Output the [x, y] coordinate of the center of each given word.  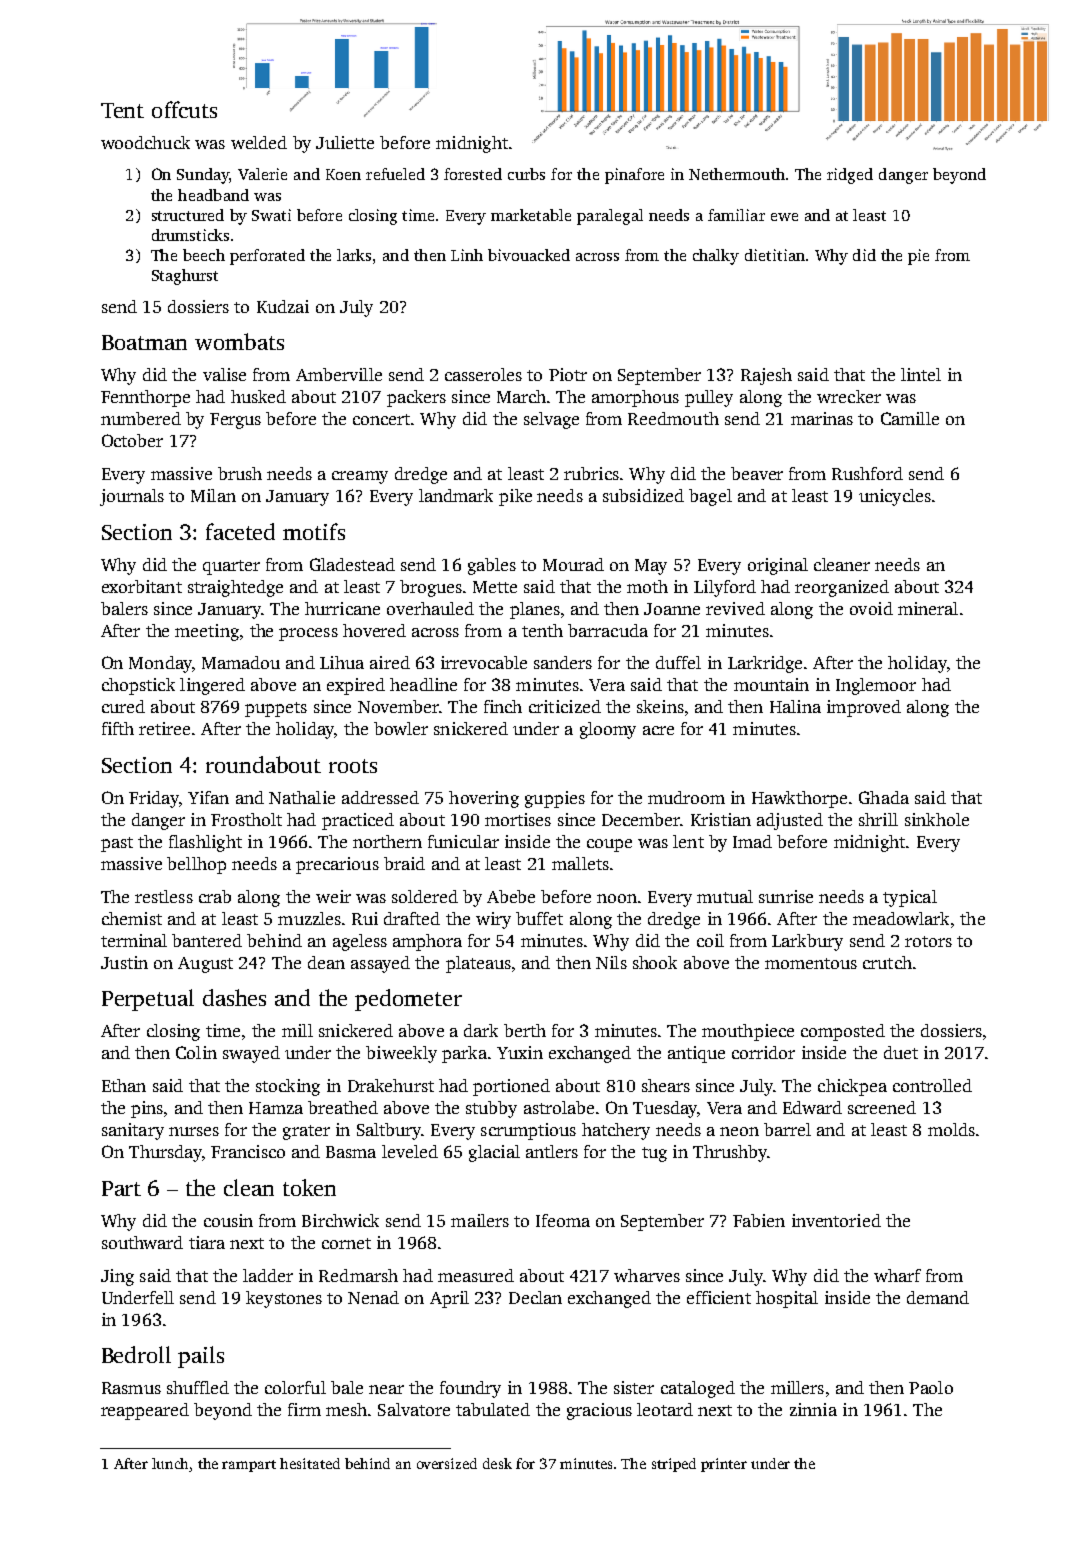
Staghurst [185, 277]
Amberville [339, 374]
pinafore [634, 176]
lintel [921, 374]
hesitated [310, 1463]
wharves [647, 1275]
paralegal [610, 217]
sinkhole [937, 819]
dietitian [775, 255]
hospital [787, 1299]
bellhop [196, 865]
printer [724, 1465]
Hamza [276, 1108]
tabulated [493, 1409]
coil [710, 940]
